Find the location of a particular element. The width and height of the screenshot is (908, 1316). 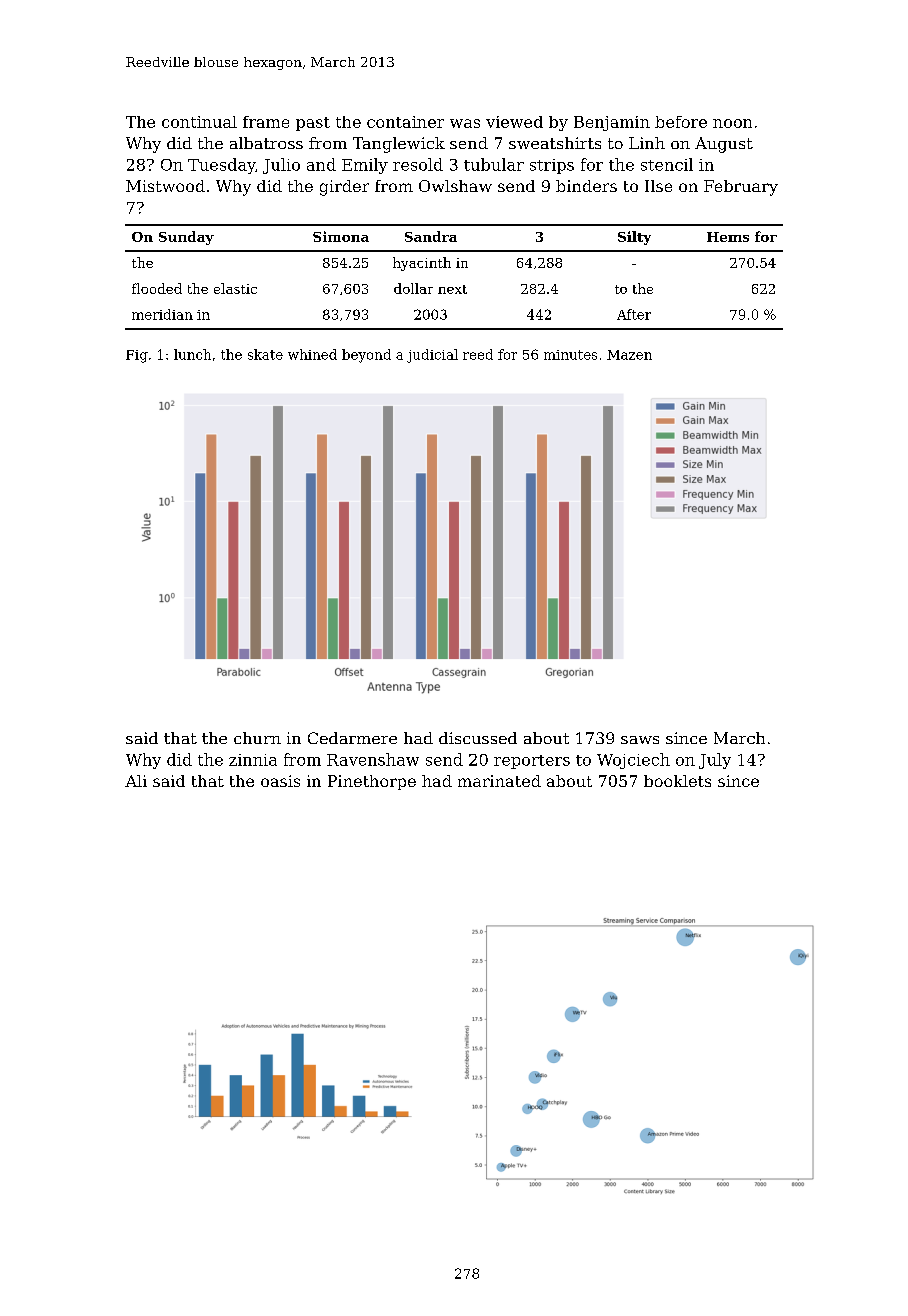

lunch is located at coordinates (192, 354).
